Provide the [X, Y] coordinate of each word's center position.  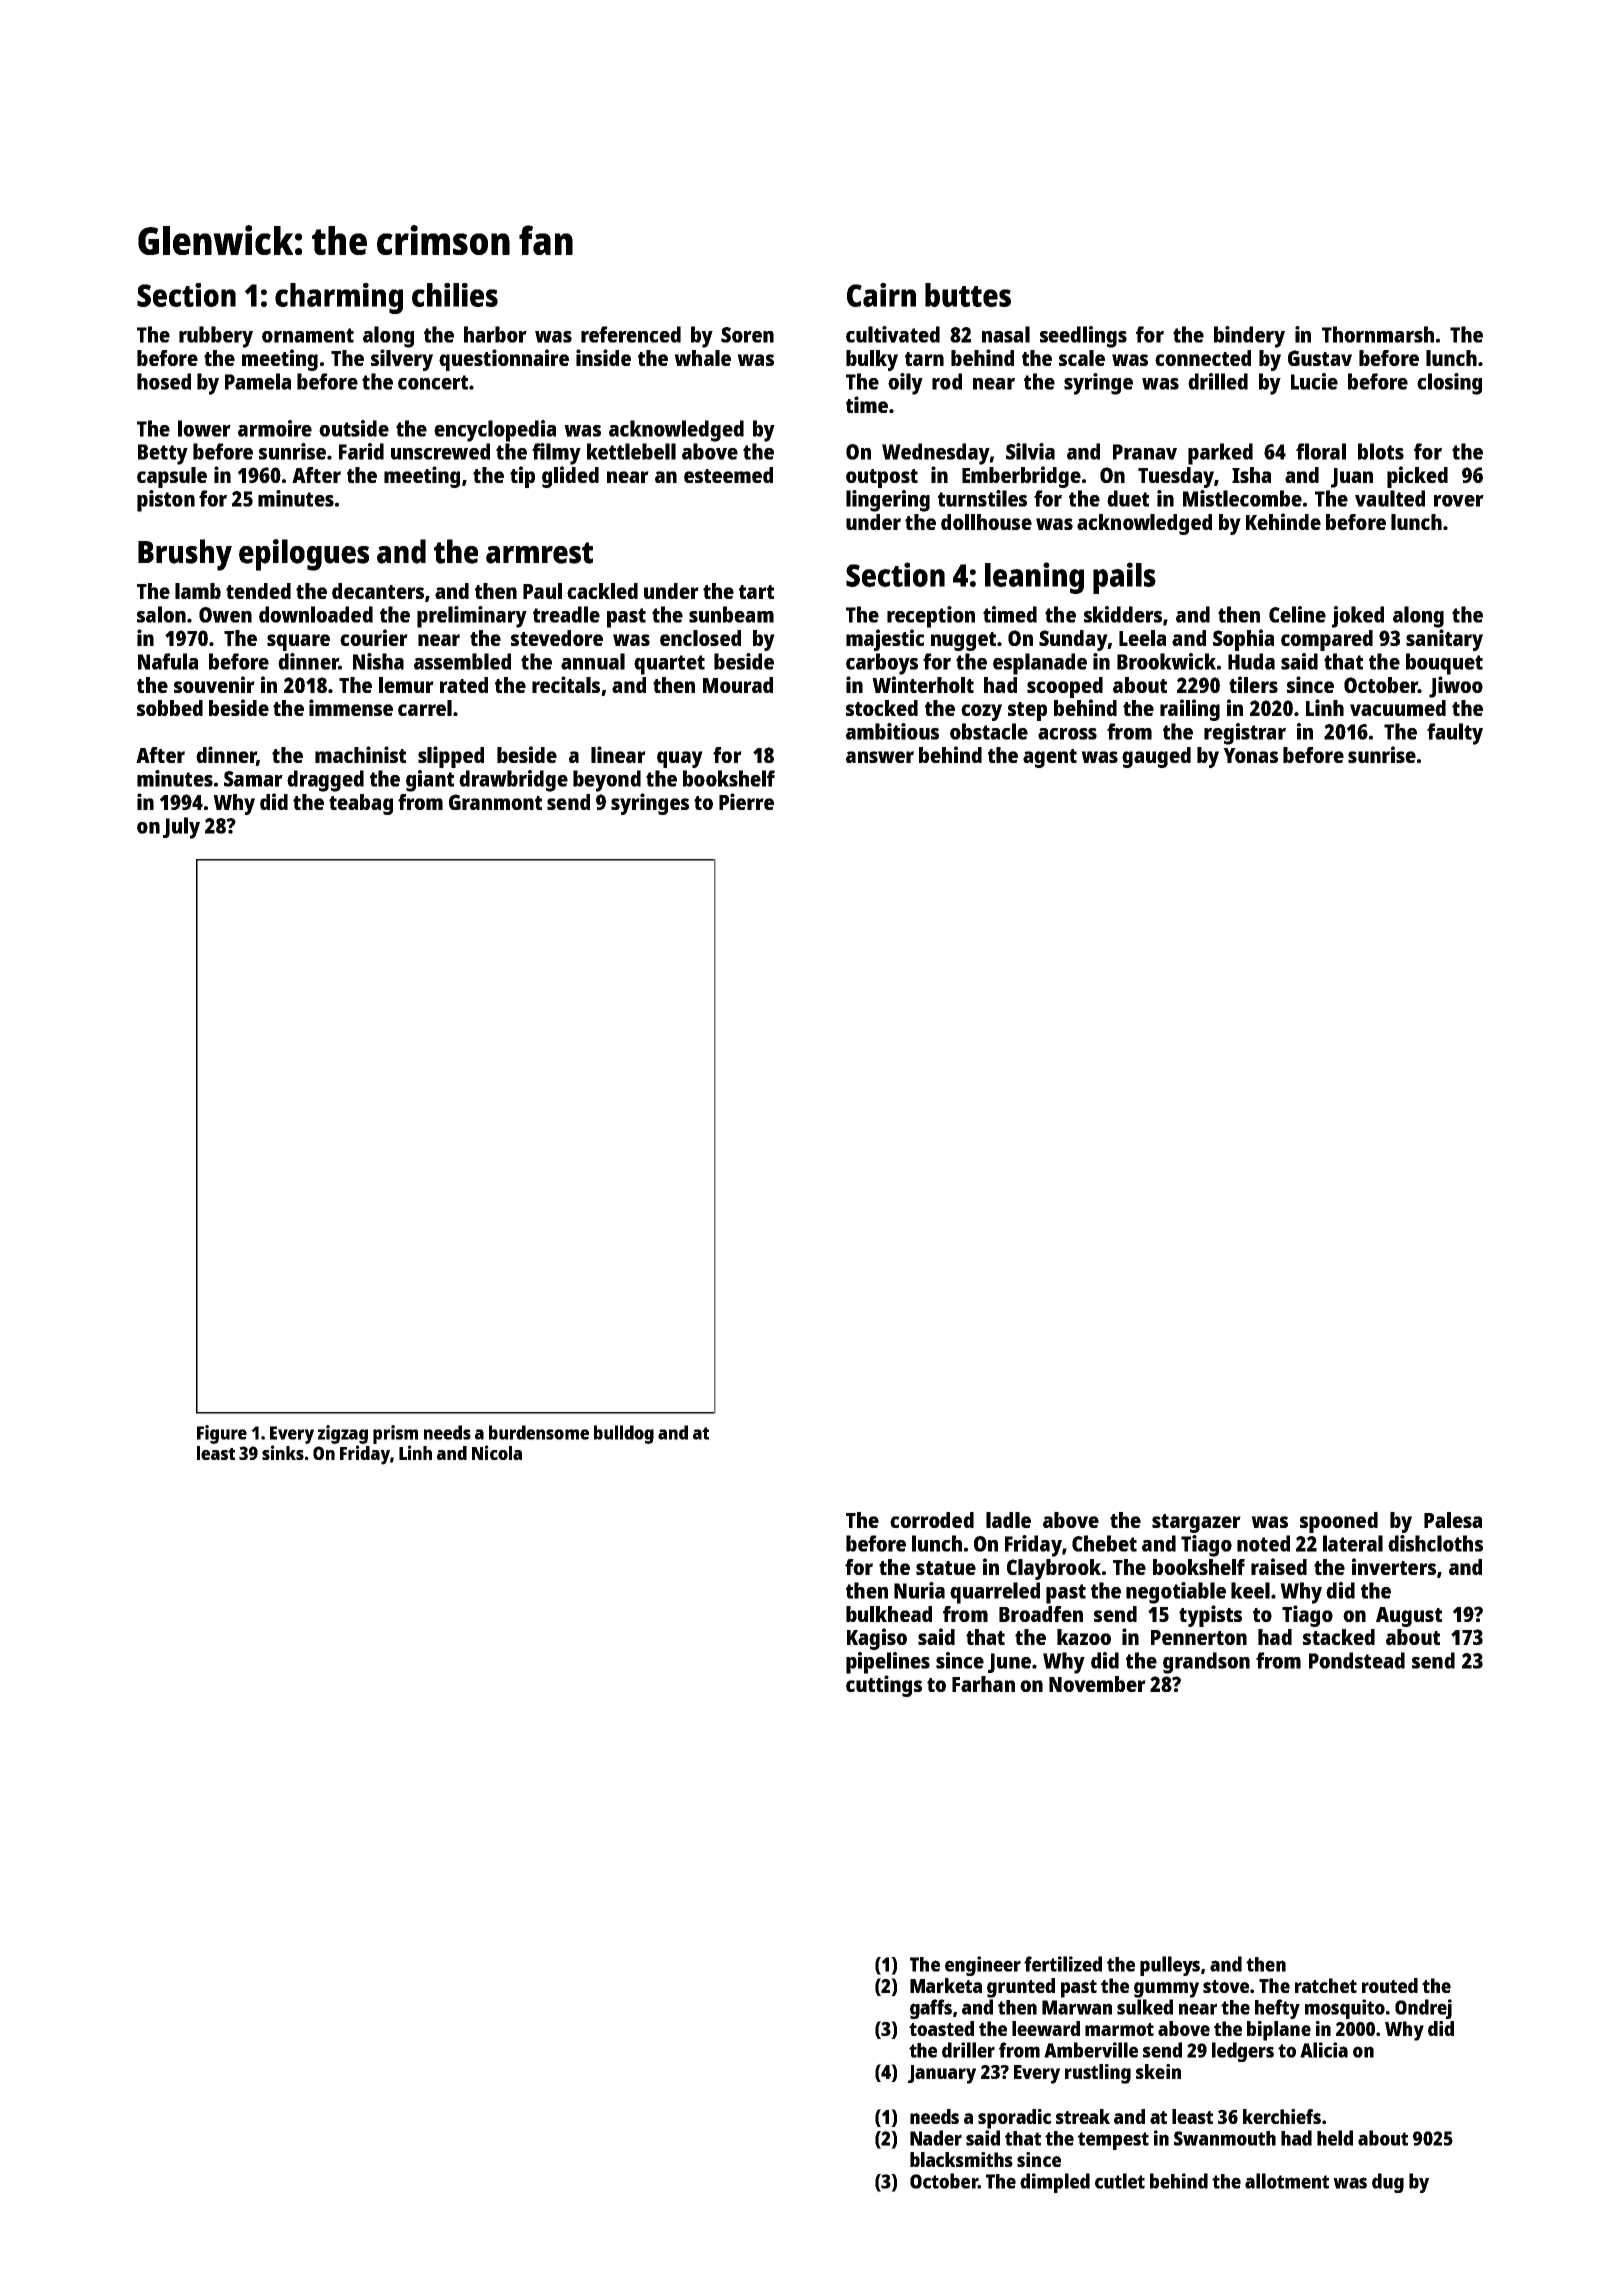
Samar [253, 779]
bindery [1249, 337]
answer [880, 757]
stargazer [1196, 1523]
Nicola [497, 1452]
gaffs [931, 2009]
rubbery [216, 337]
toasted [941, 2028]
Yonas [1250, 755]
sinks [283, 1452]
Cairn [881, 295]
